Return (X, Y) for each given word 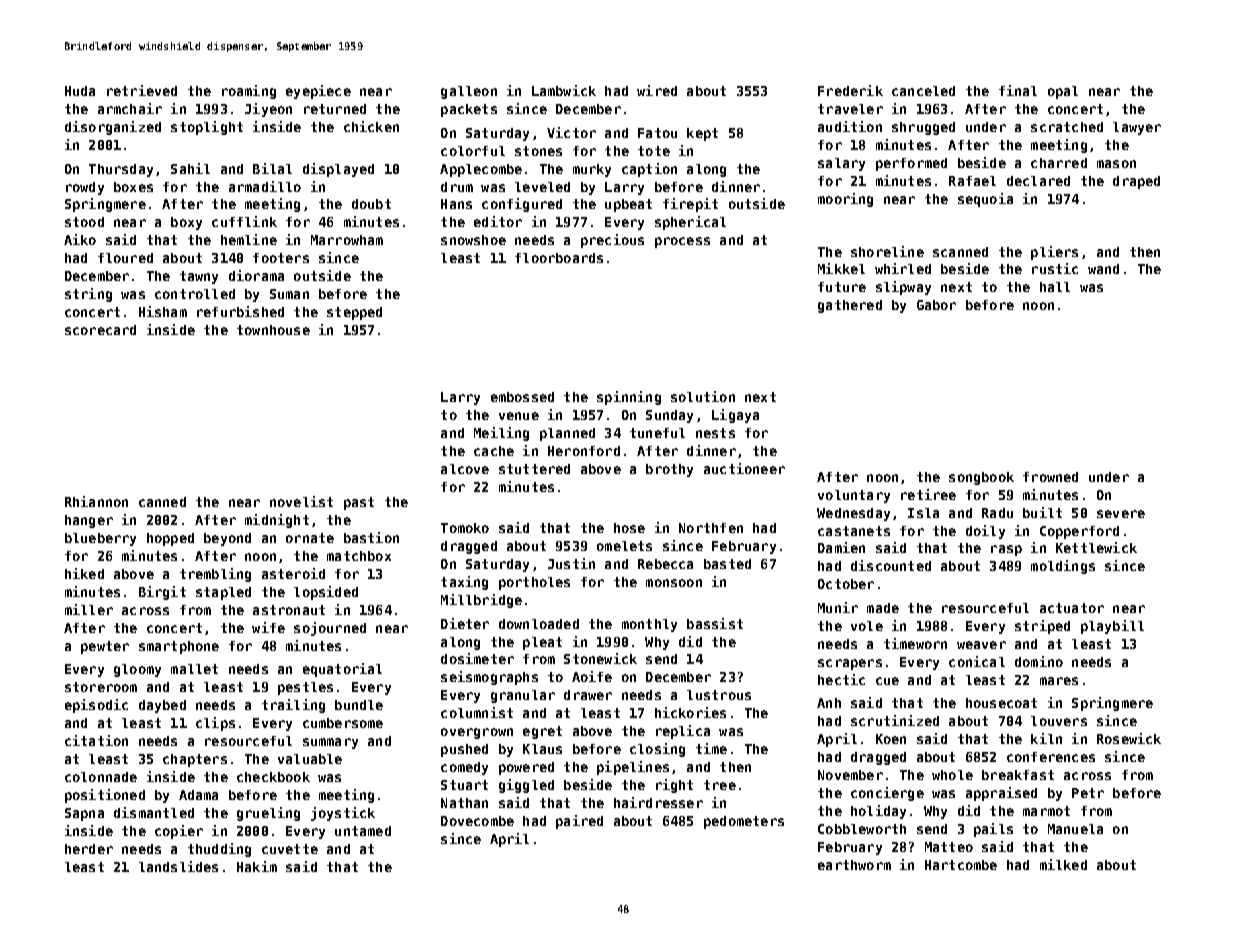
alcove (465, 469)
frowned (1050, 477)
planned (567, 434)
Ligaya (735, 416)
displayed (338, 170)
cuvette (290, 849)
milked (1063, 864)
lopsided (326, 593)
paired (579, 822)
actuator (1072, 608)
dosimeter (477, 658)
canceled (923, 91)
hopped (170, 539)
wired (657, 90)
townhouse (273, 330)
